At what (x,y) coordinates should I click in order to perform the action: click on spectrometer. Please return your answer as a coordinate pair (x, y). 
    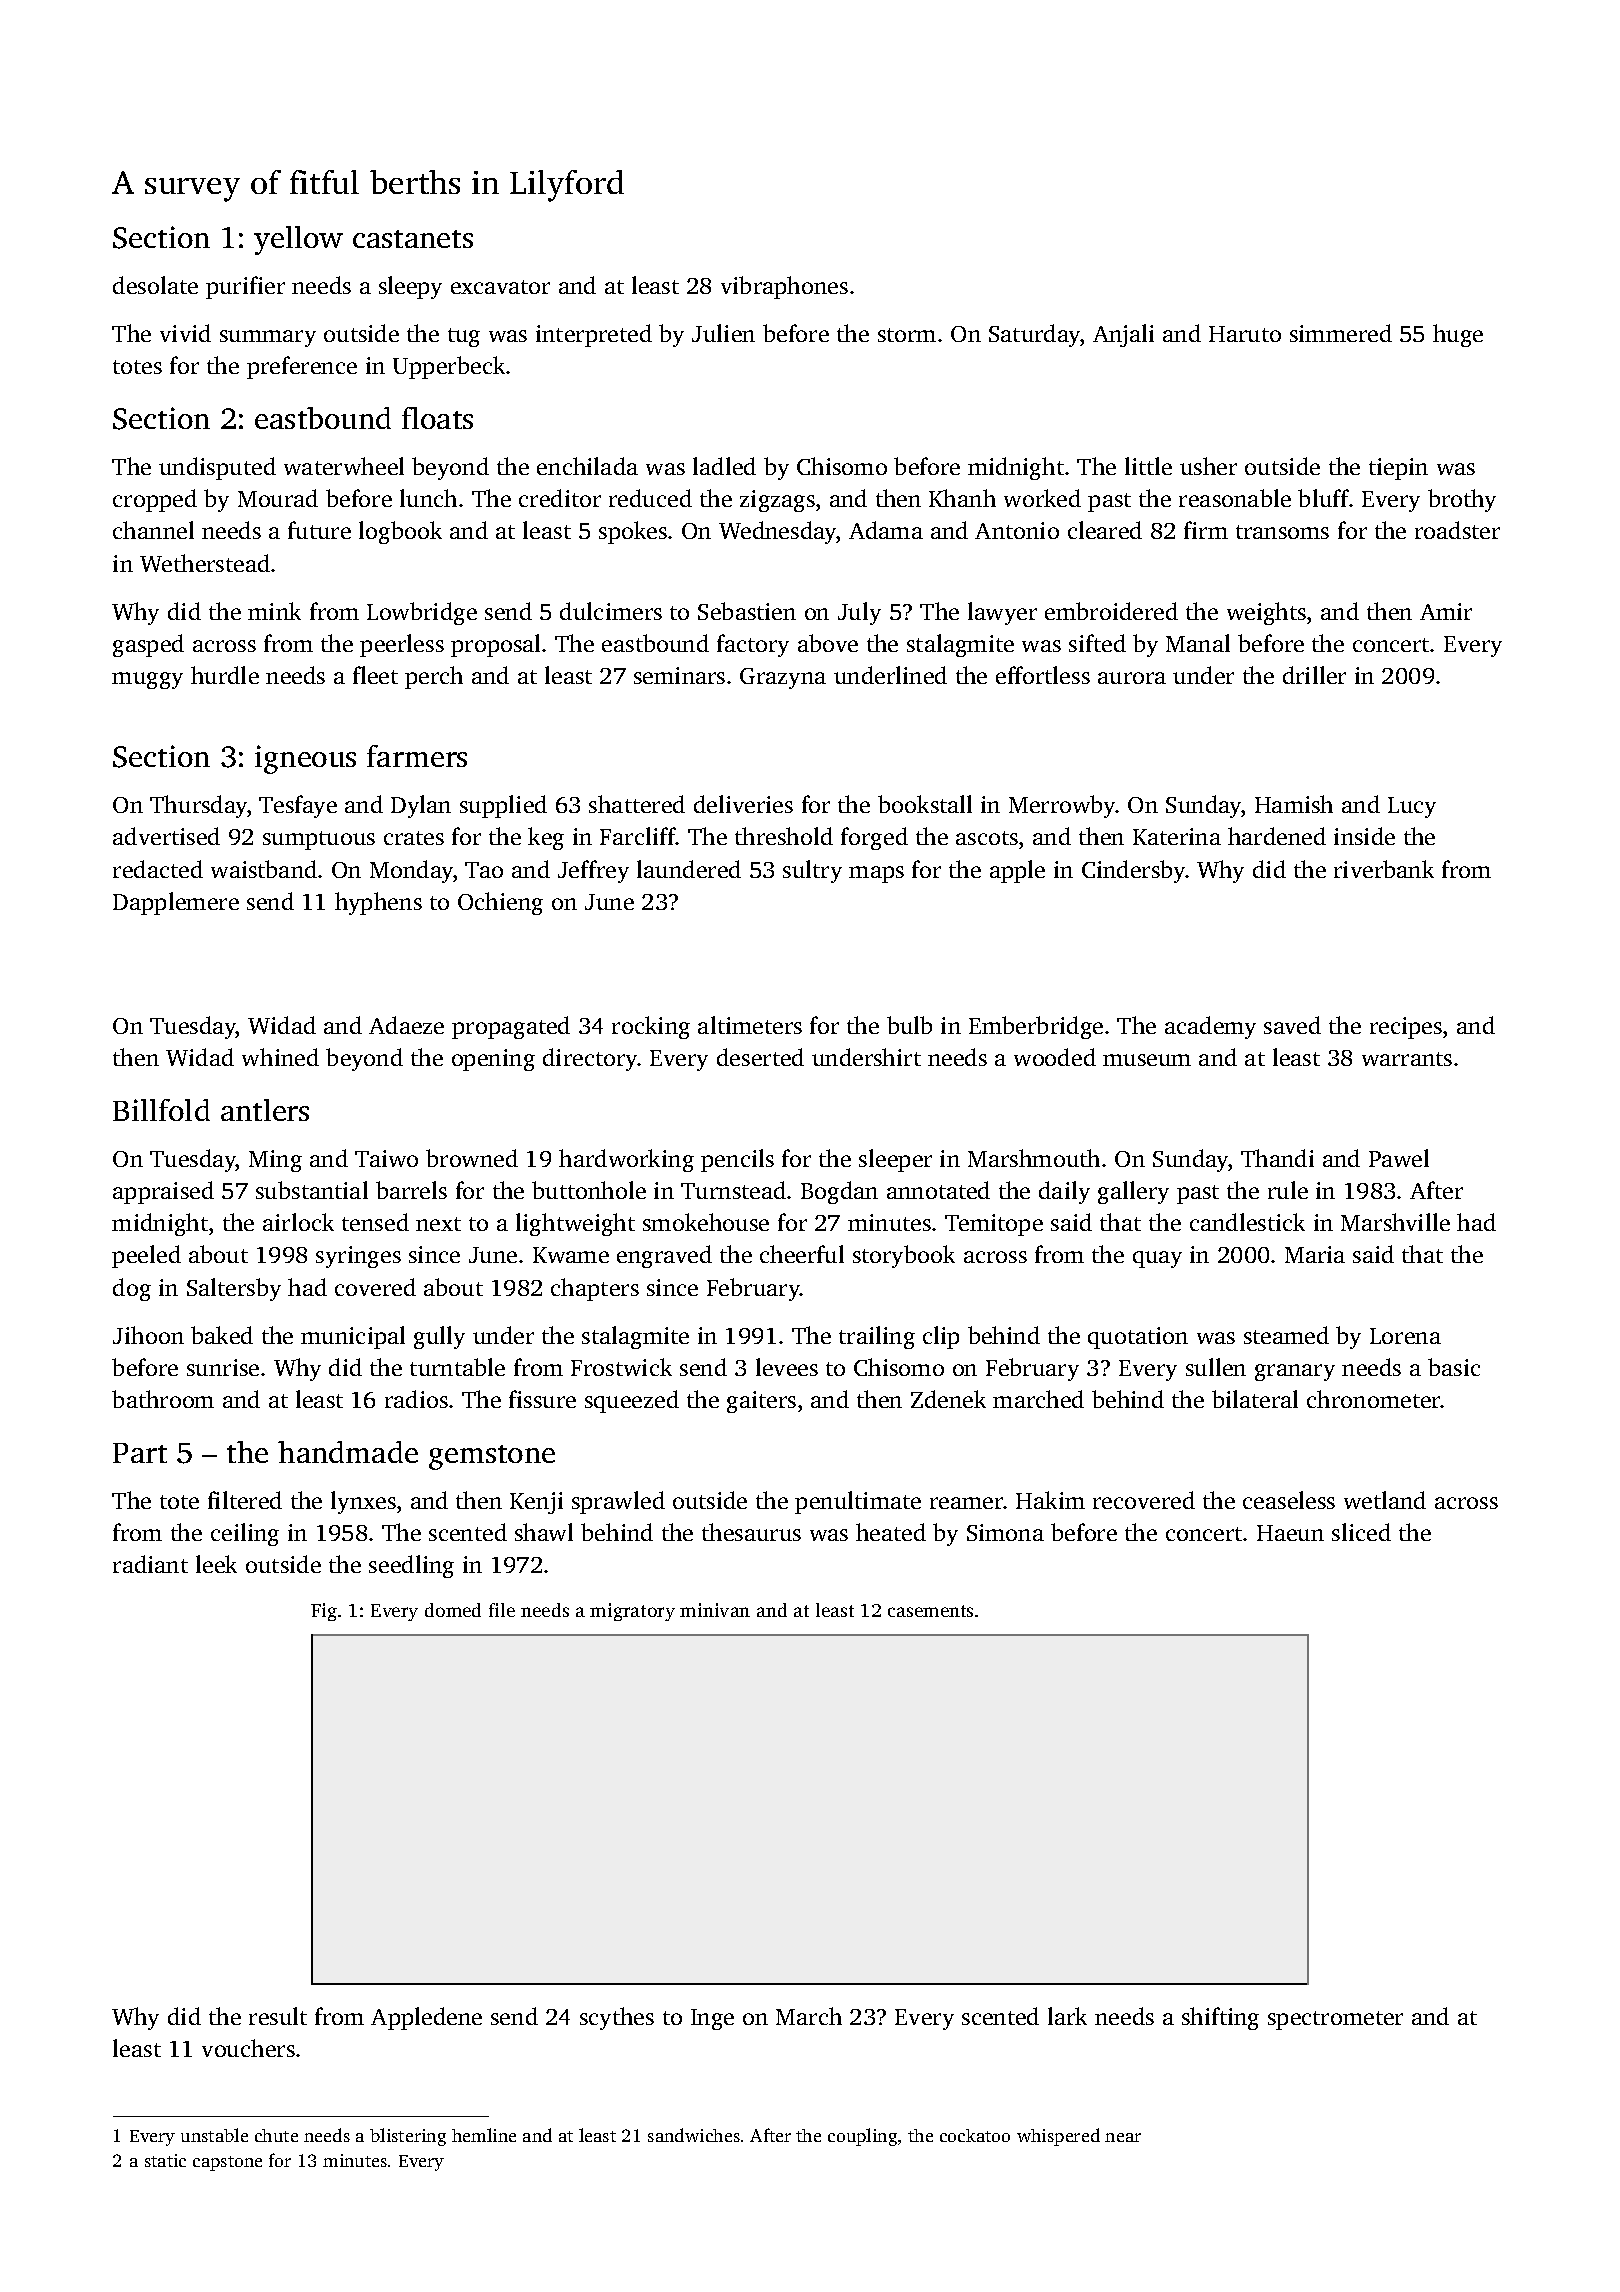
    Looking at the image, I should click on (1335, 2020).
